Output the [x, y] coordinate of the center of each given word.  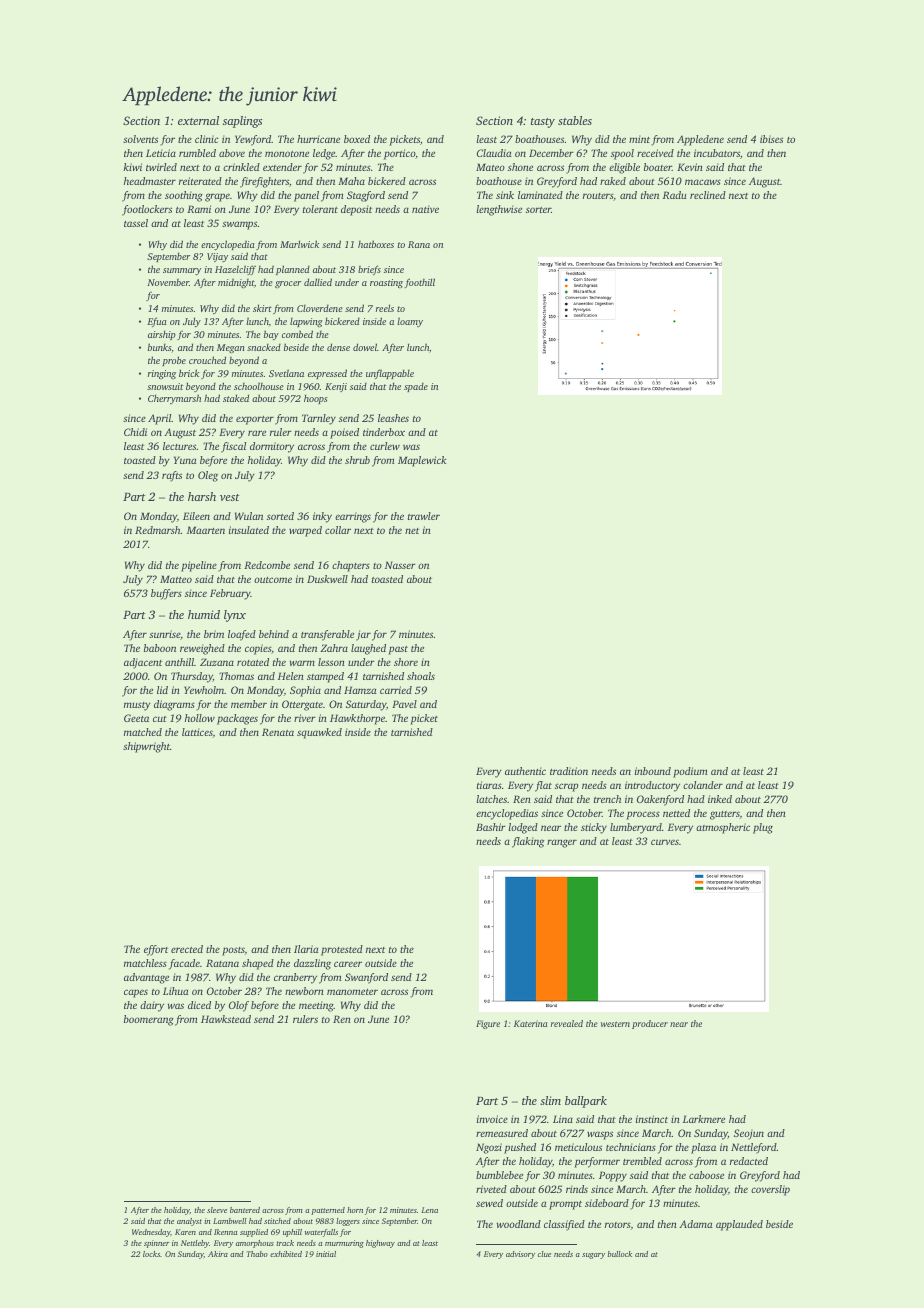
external [198, 120]
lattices [197, 732]
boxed [357, 139]
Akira [218, 1254]
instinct [652, 1119]
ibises [771, 139]
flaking [528, 842]
